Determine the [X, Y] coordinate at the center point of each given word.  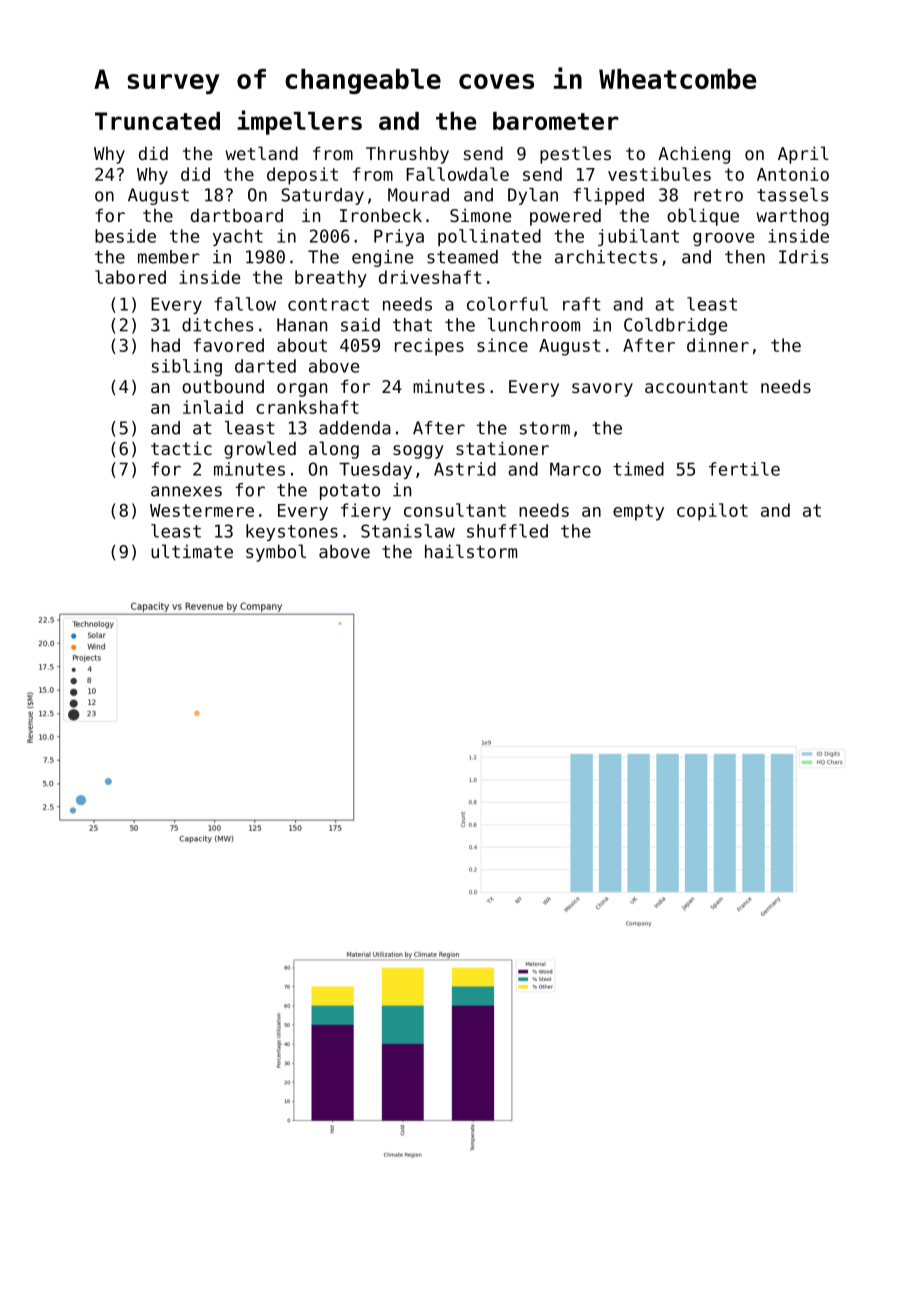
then [745, 257]
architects [606, 257]
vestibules [659, 174]
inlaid [213, 407]
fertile [744, 469]
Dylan [533, 196]
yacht [238, 237]
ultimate [192, 551]
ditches [217, 325]
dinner [718, 345]
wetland [261, 153]
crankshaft [307, 407]
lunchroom [534, 325]
